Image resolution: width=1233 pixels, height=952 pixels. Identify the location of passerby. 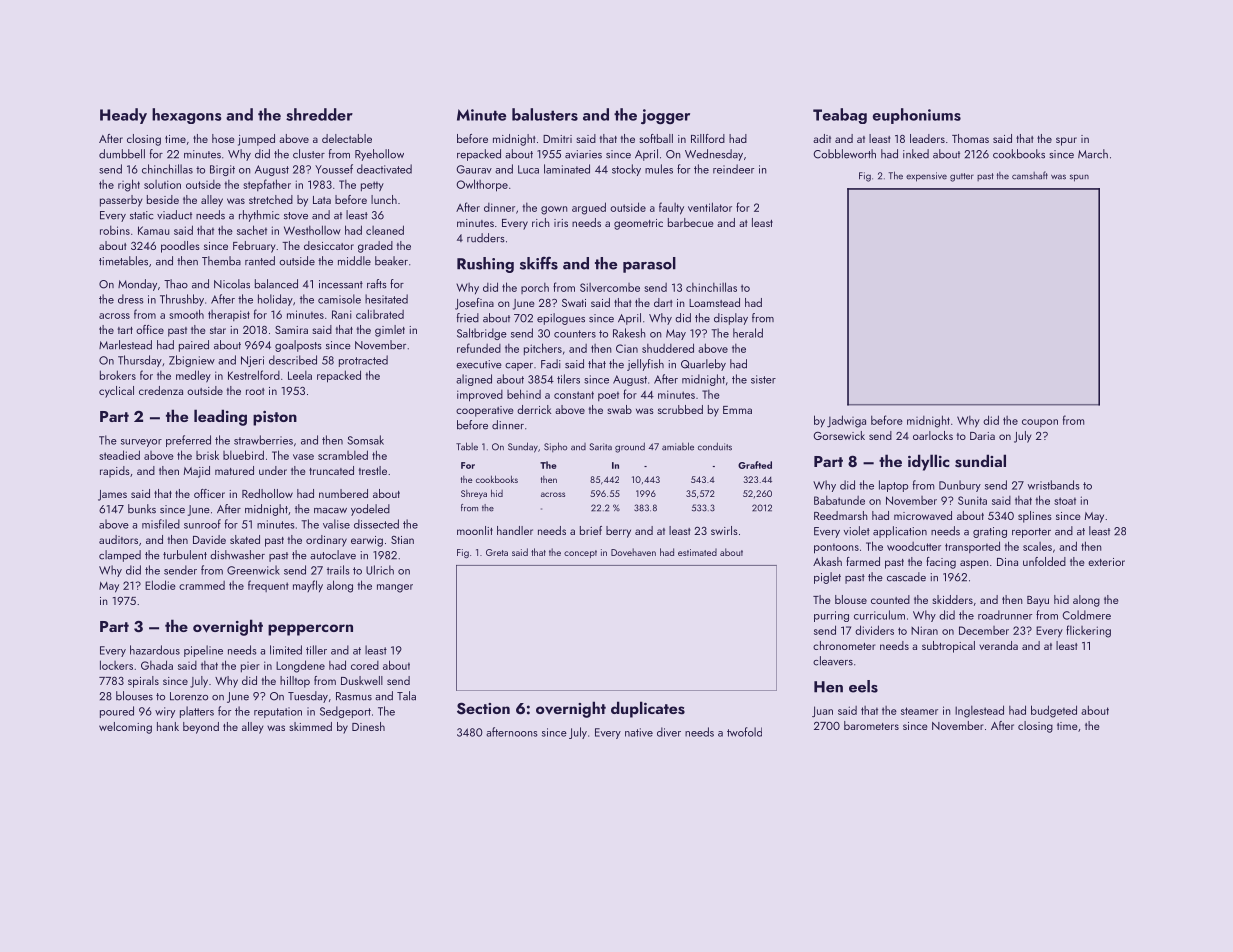
(121, 201).
